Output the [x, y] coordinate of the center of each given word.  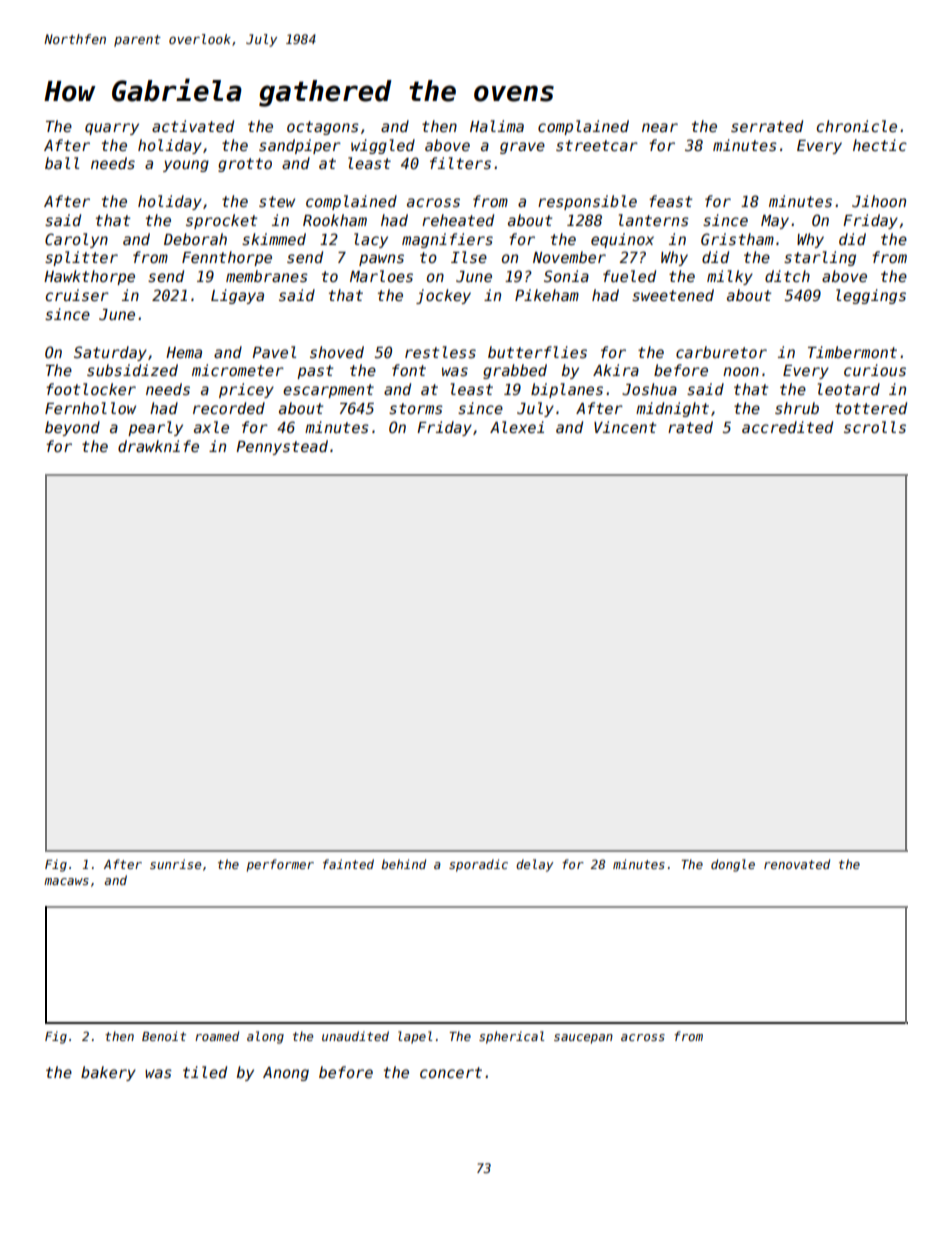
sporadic [478, 865]
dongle [733, 865]
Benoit [164, 1036]
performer [280, 865]
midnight [672, 409]
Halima [497, 126]
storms [416, 408]
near [660, 127]
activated [193, 126]
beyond [72, 428]
